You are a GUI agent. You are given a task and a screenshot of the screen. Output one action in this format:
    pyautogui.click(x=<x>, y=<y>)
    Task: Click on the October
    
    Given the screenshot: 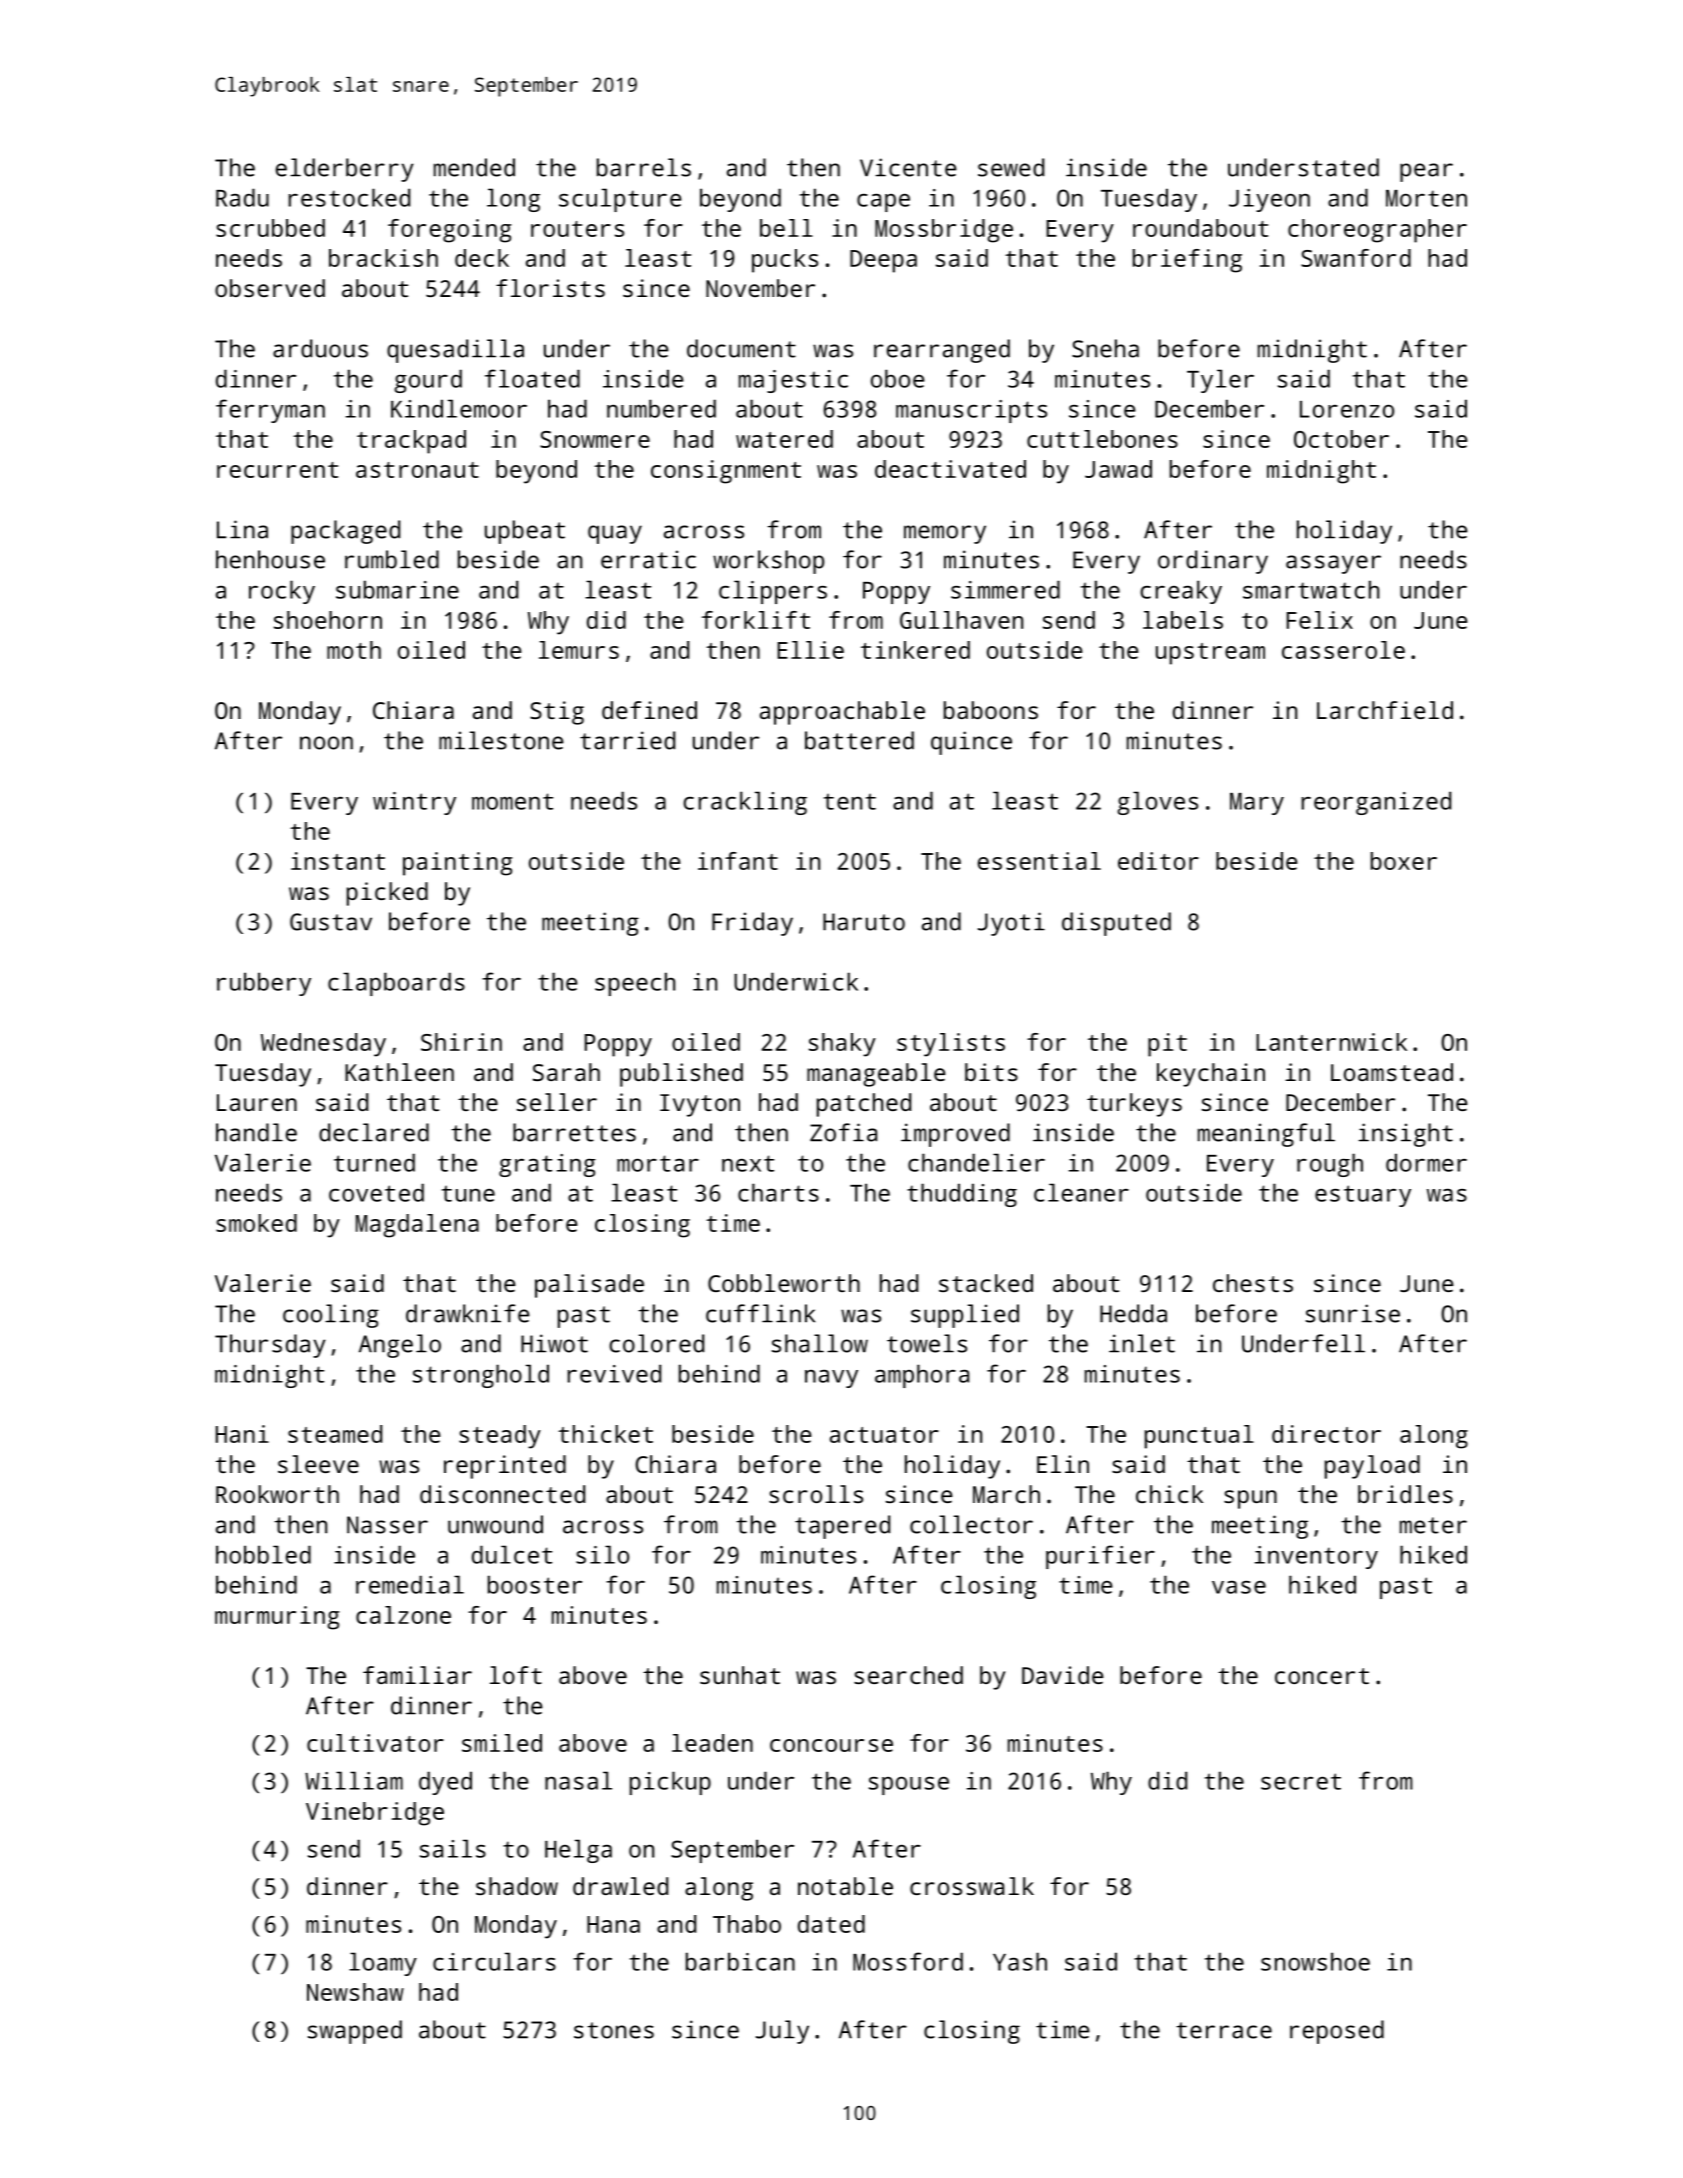 What is the action you would take?
    pyautogui.click(x=1341, y=439)
